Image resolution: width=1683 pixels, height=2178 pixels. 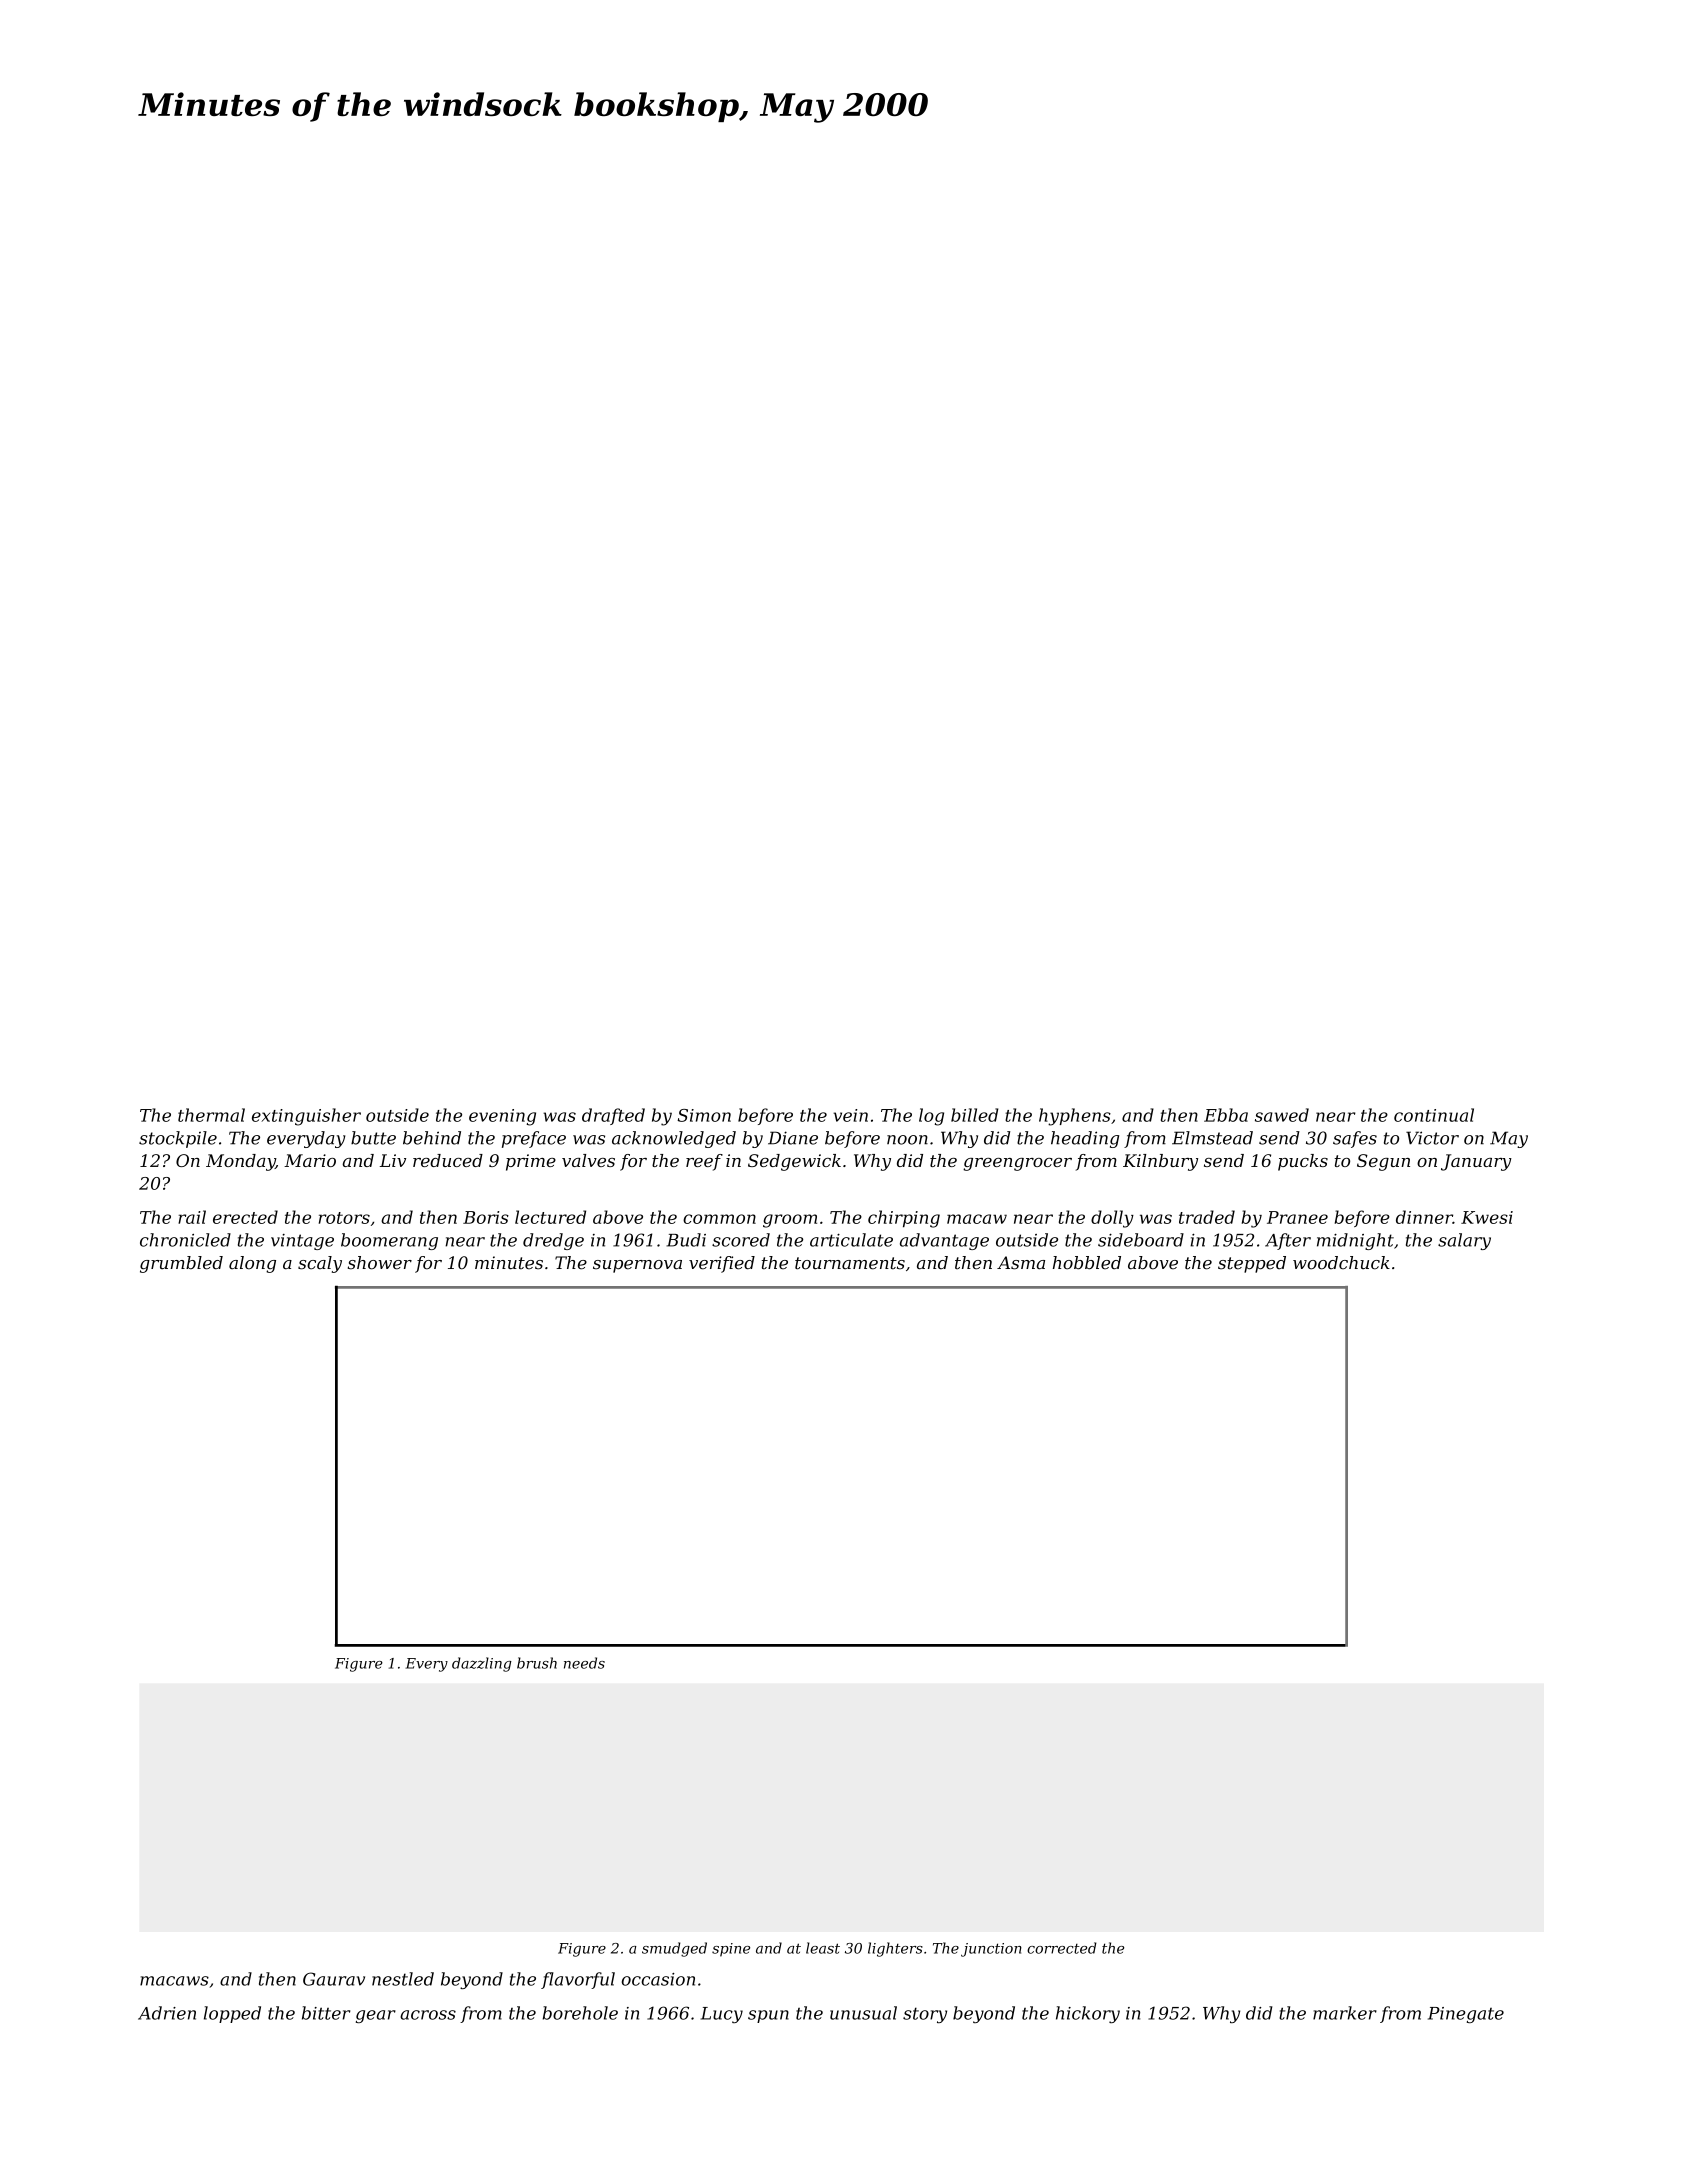 I want to click on story, so click(x=925, y=2015).
